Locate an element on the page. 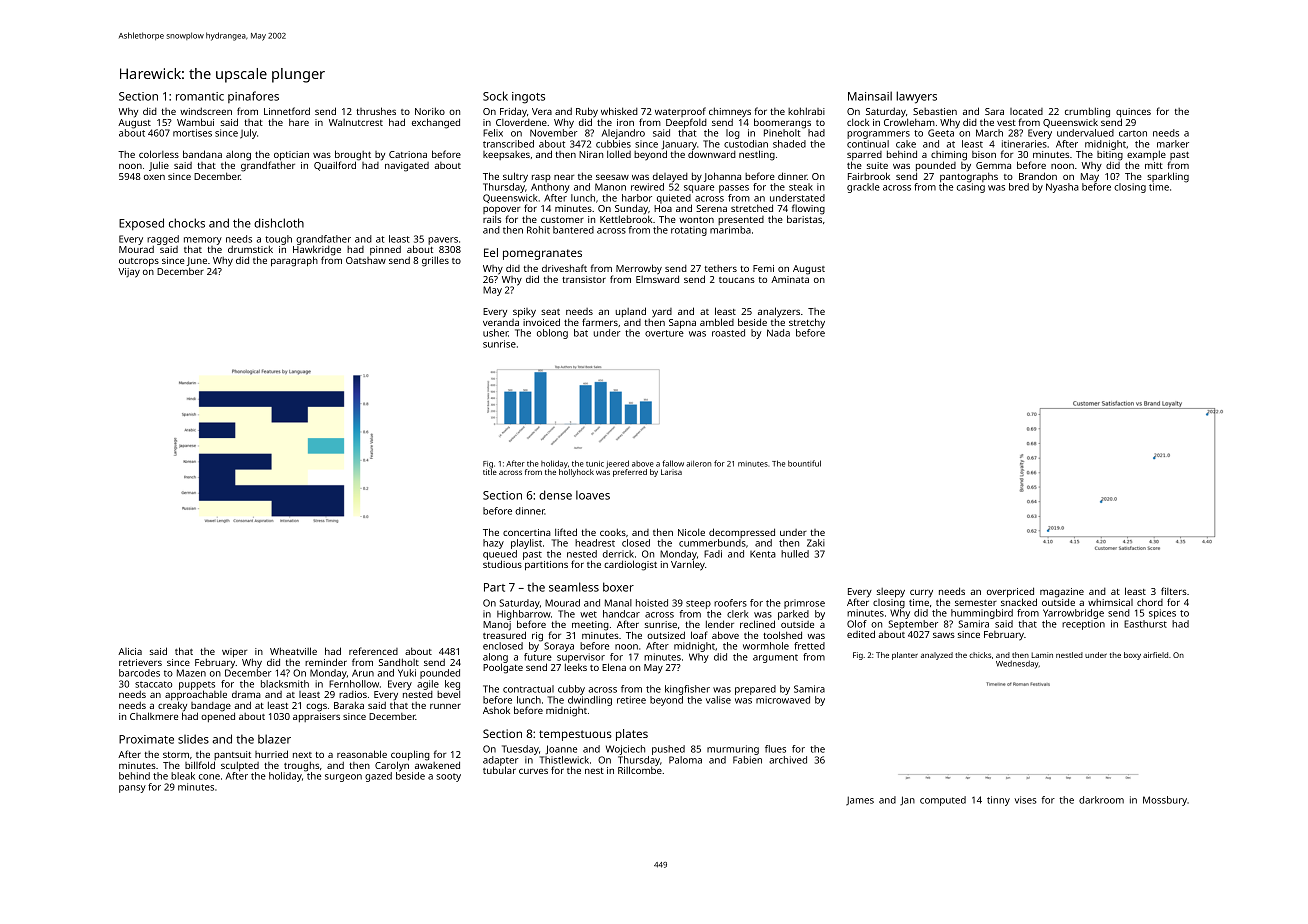 Image resolution: width=1308 pixels, height=924 pixels. Ruby is located at coordinates (587, 112).
